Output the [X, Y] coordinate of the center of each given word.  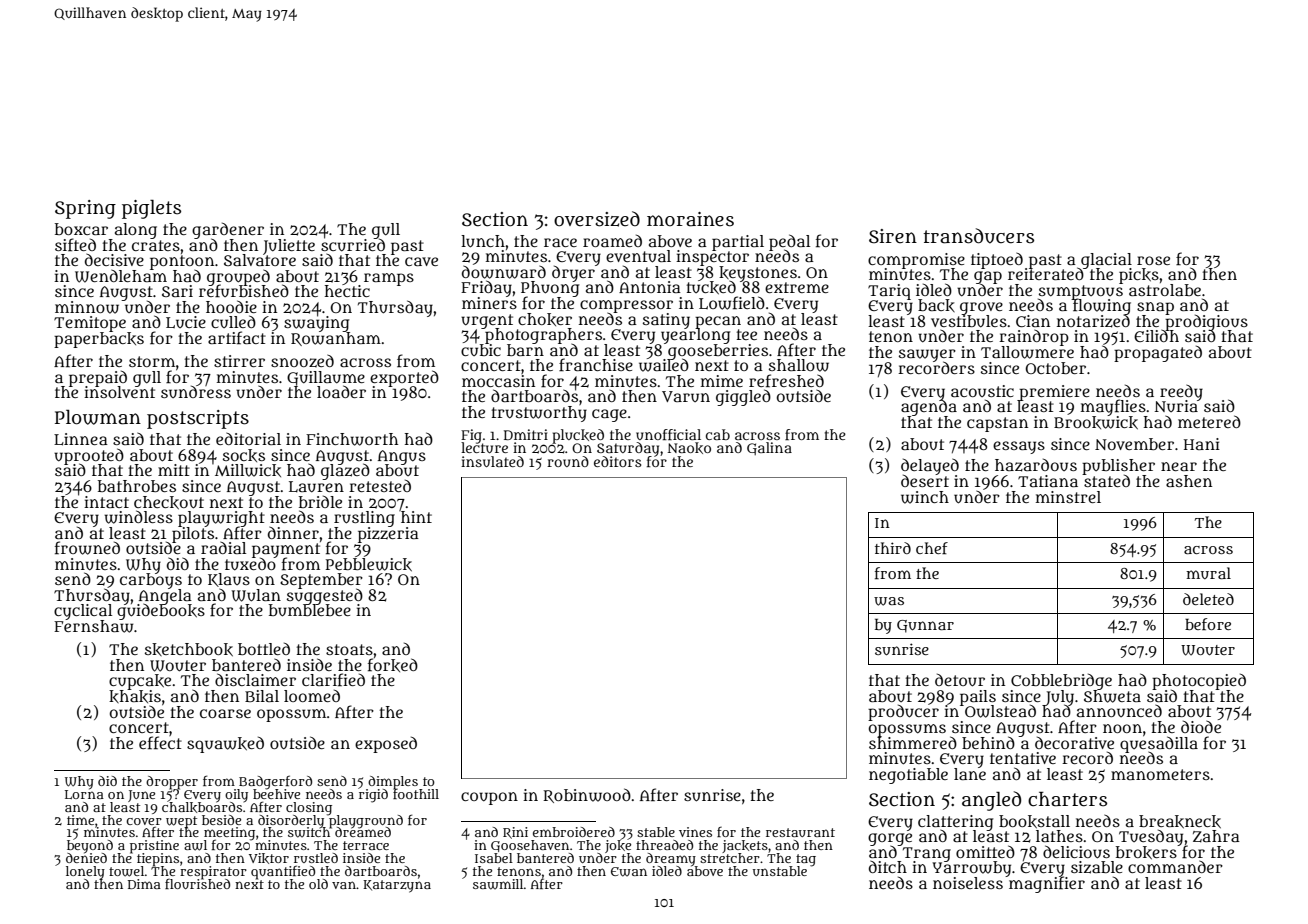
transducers [978, 236]
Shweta [1112, 696]
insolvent [119, 392]
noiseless [968, 883]
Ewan [629, 872]
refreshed [786, 381]
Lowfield [732, 303]
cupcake [140, 682]
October [1055, 368]
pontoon [182, 262]
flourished [197, 884]
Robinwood [587, 795]
